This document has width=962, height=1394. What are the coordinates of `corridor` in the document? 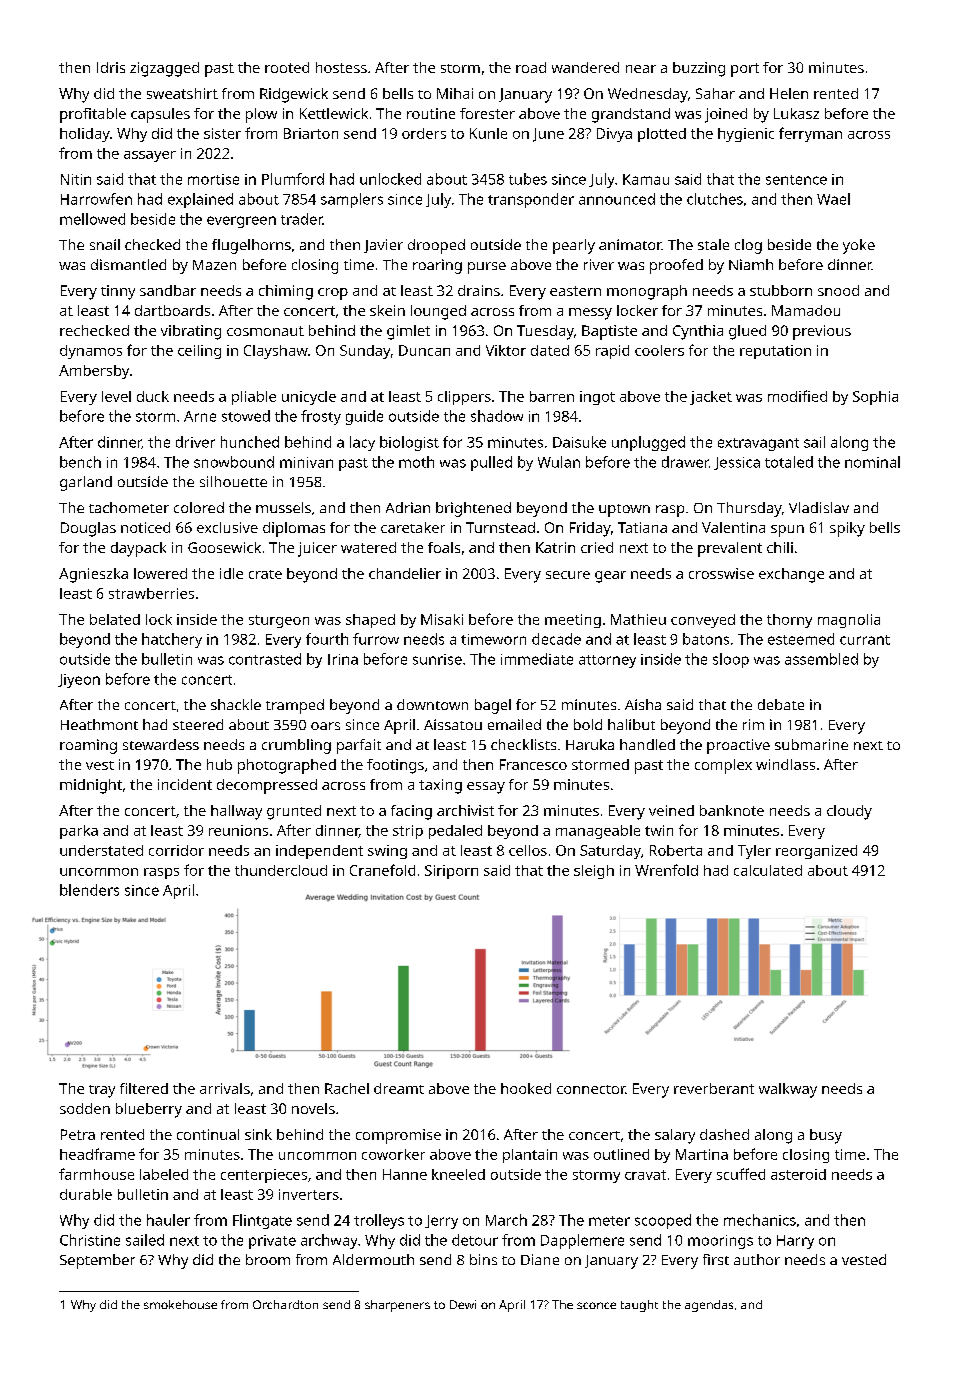 It's located at (176, 850).
